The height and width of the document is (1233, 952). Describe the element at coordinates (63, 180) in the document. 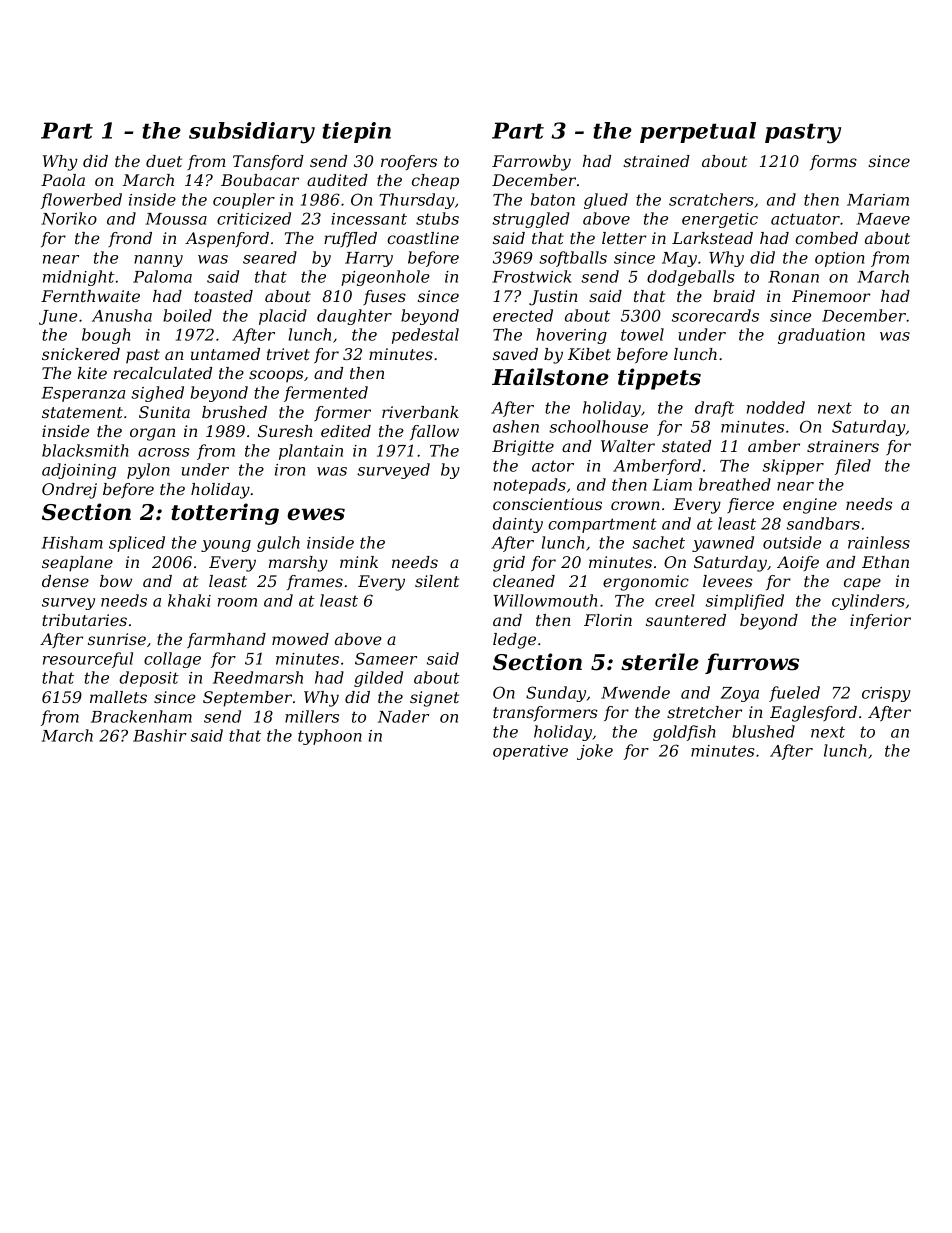

I see `Paola` at that location.
